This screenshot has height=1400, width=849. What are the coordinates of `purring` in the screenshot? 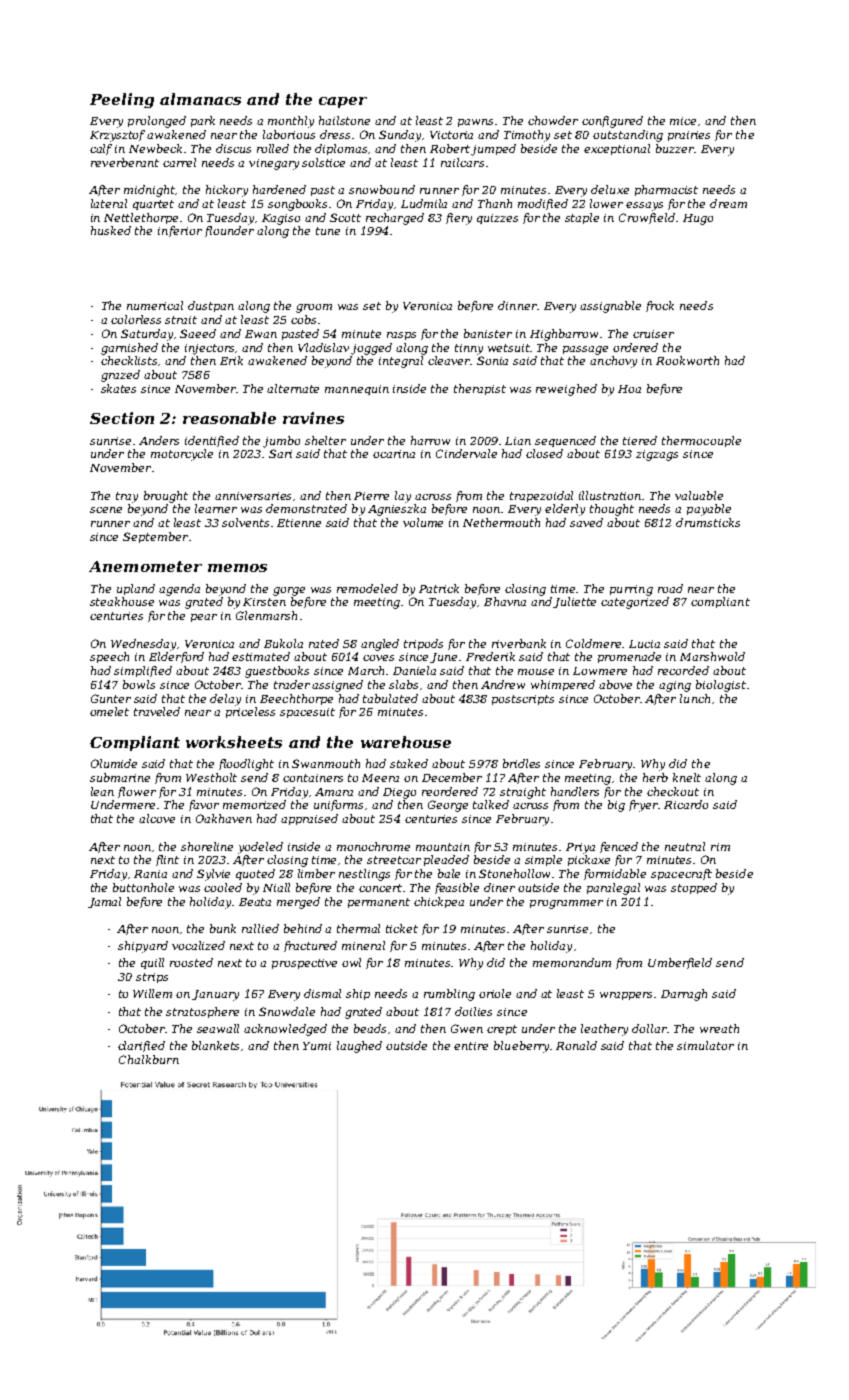 It's located at (631, 590).
